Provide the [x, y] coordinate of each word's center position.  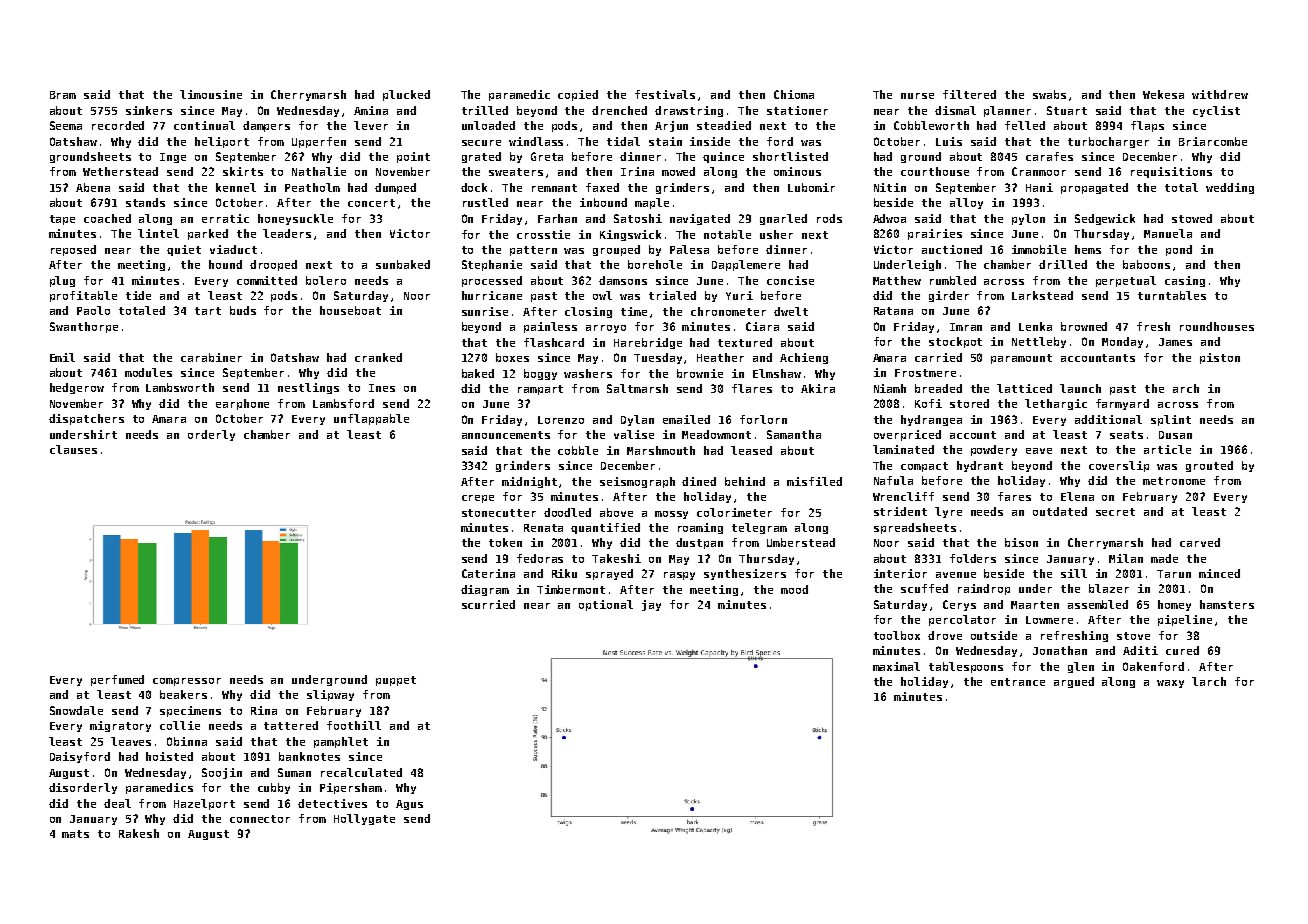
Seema [66, 125]
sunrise [485, 311]
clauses [73, 449]
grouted [1209, 466]
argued [1074, 682]
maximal [896, 666]
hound [225, 264]
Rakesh [139, 833]
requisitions [1171, 172]
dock [474, 187]
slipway [330, 695]
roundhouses [1217, 326]
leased [751, 450]
